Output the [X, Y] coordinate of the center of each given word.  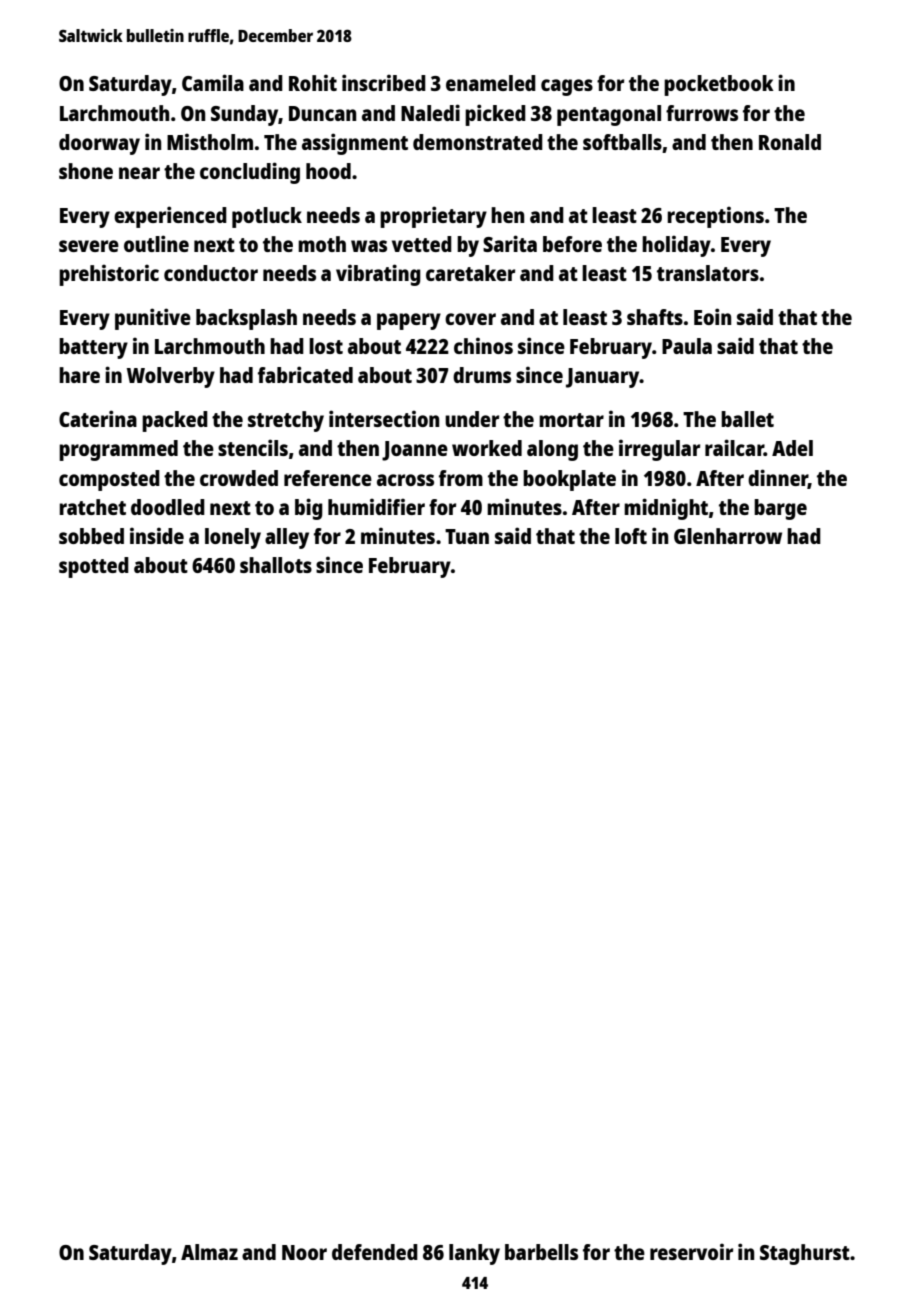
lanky [474, 1254]
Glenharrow [728, 536]
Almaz [209, 1252]
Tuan [467, 536]
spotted [94, 567]
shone [86, 171]
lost [326, 346]
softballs [622, 142]
